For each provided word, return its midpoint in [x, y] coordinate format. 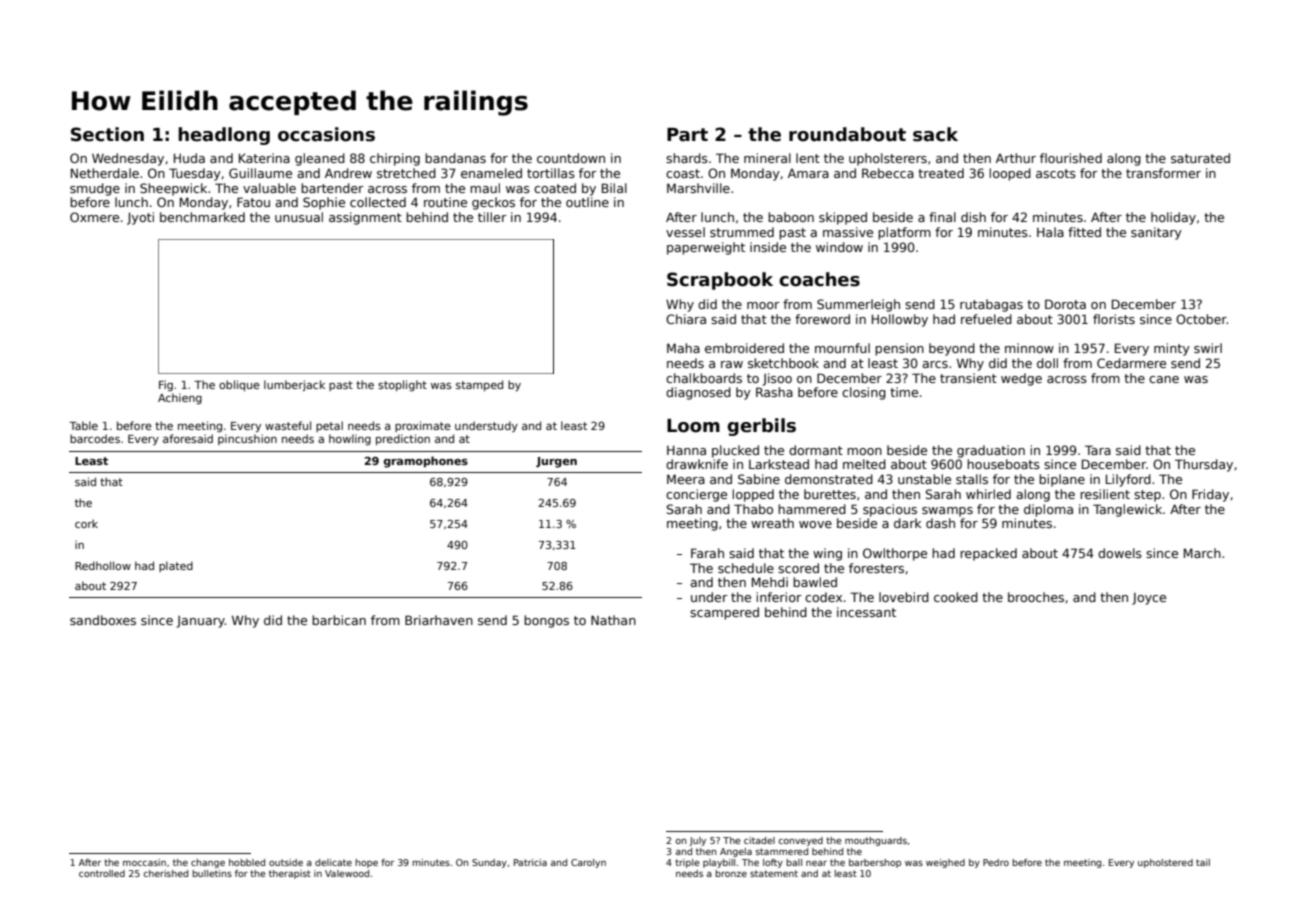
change [208, 863]
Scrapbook [720, 281]
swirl [1208, 348]
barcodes [95, 438]
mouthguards [876, 841]
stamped [479, 385]
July [697, 841]
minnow [1029, 348]
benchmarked [202, 217]
